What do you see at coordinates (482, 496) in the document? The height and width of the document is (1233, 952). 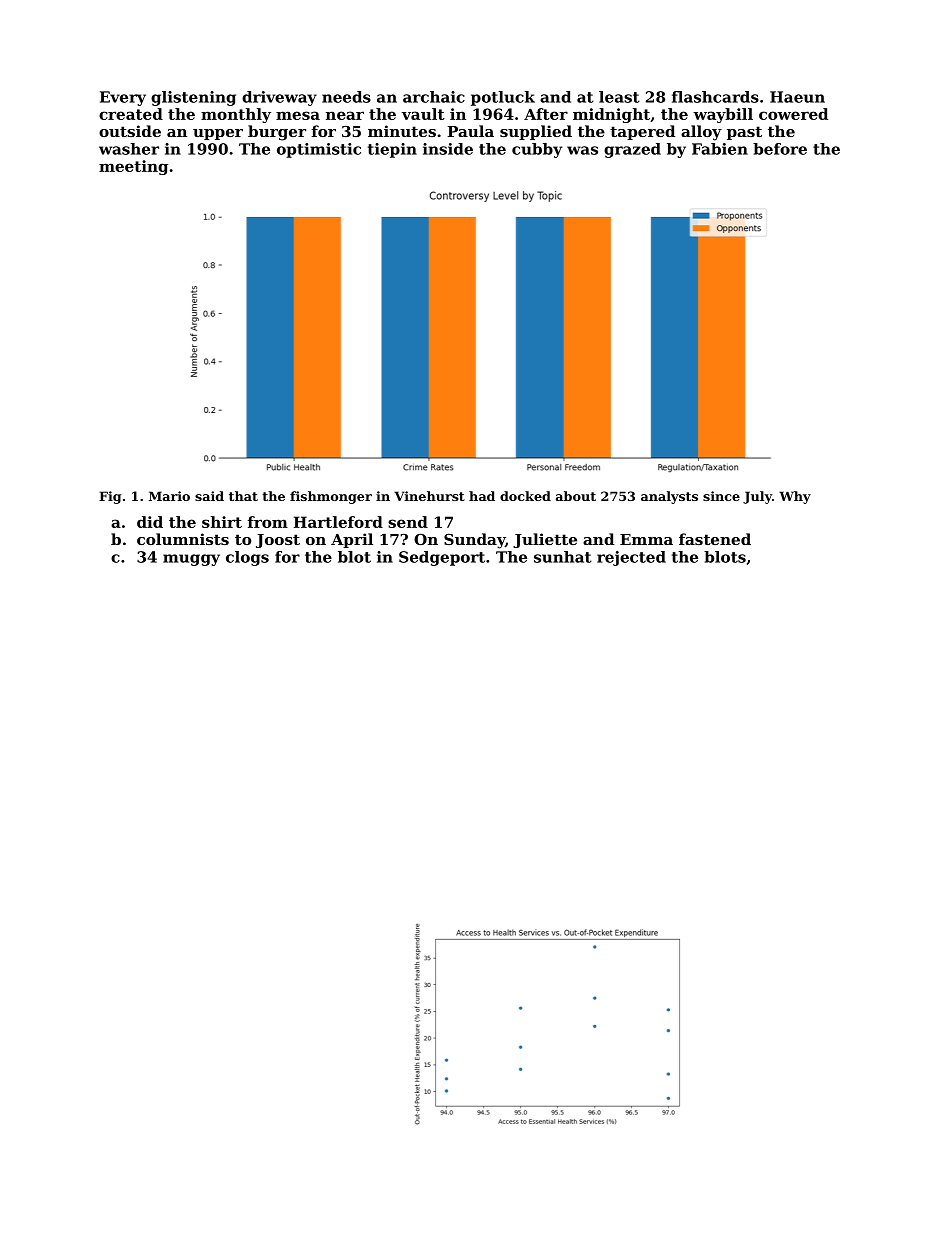 I see `had` at bounding box center [482, 496].
